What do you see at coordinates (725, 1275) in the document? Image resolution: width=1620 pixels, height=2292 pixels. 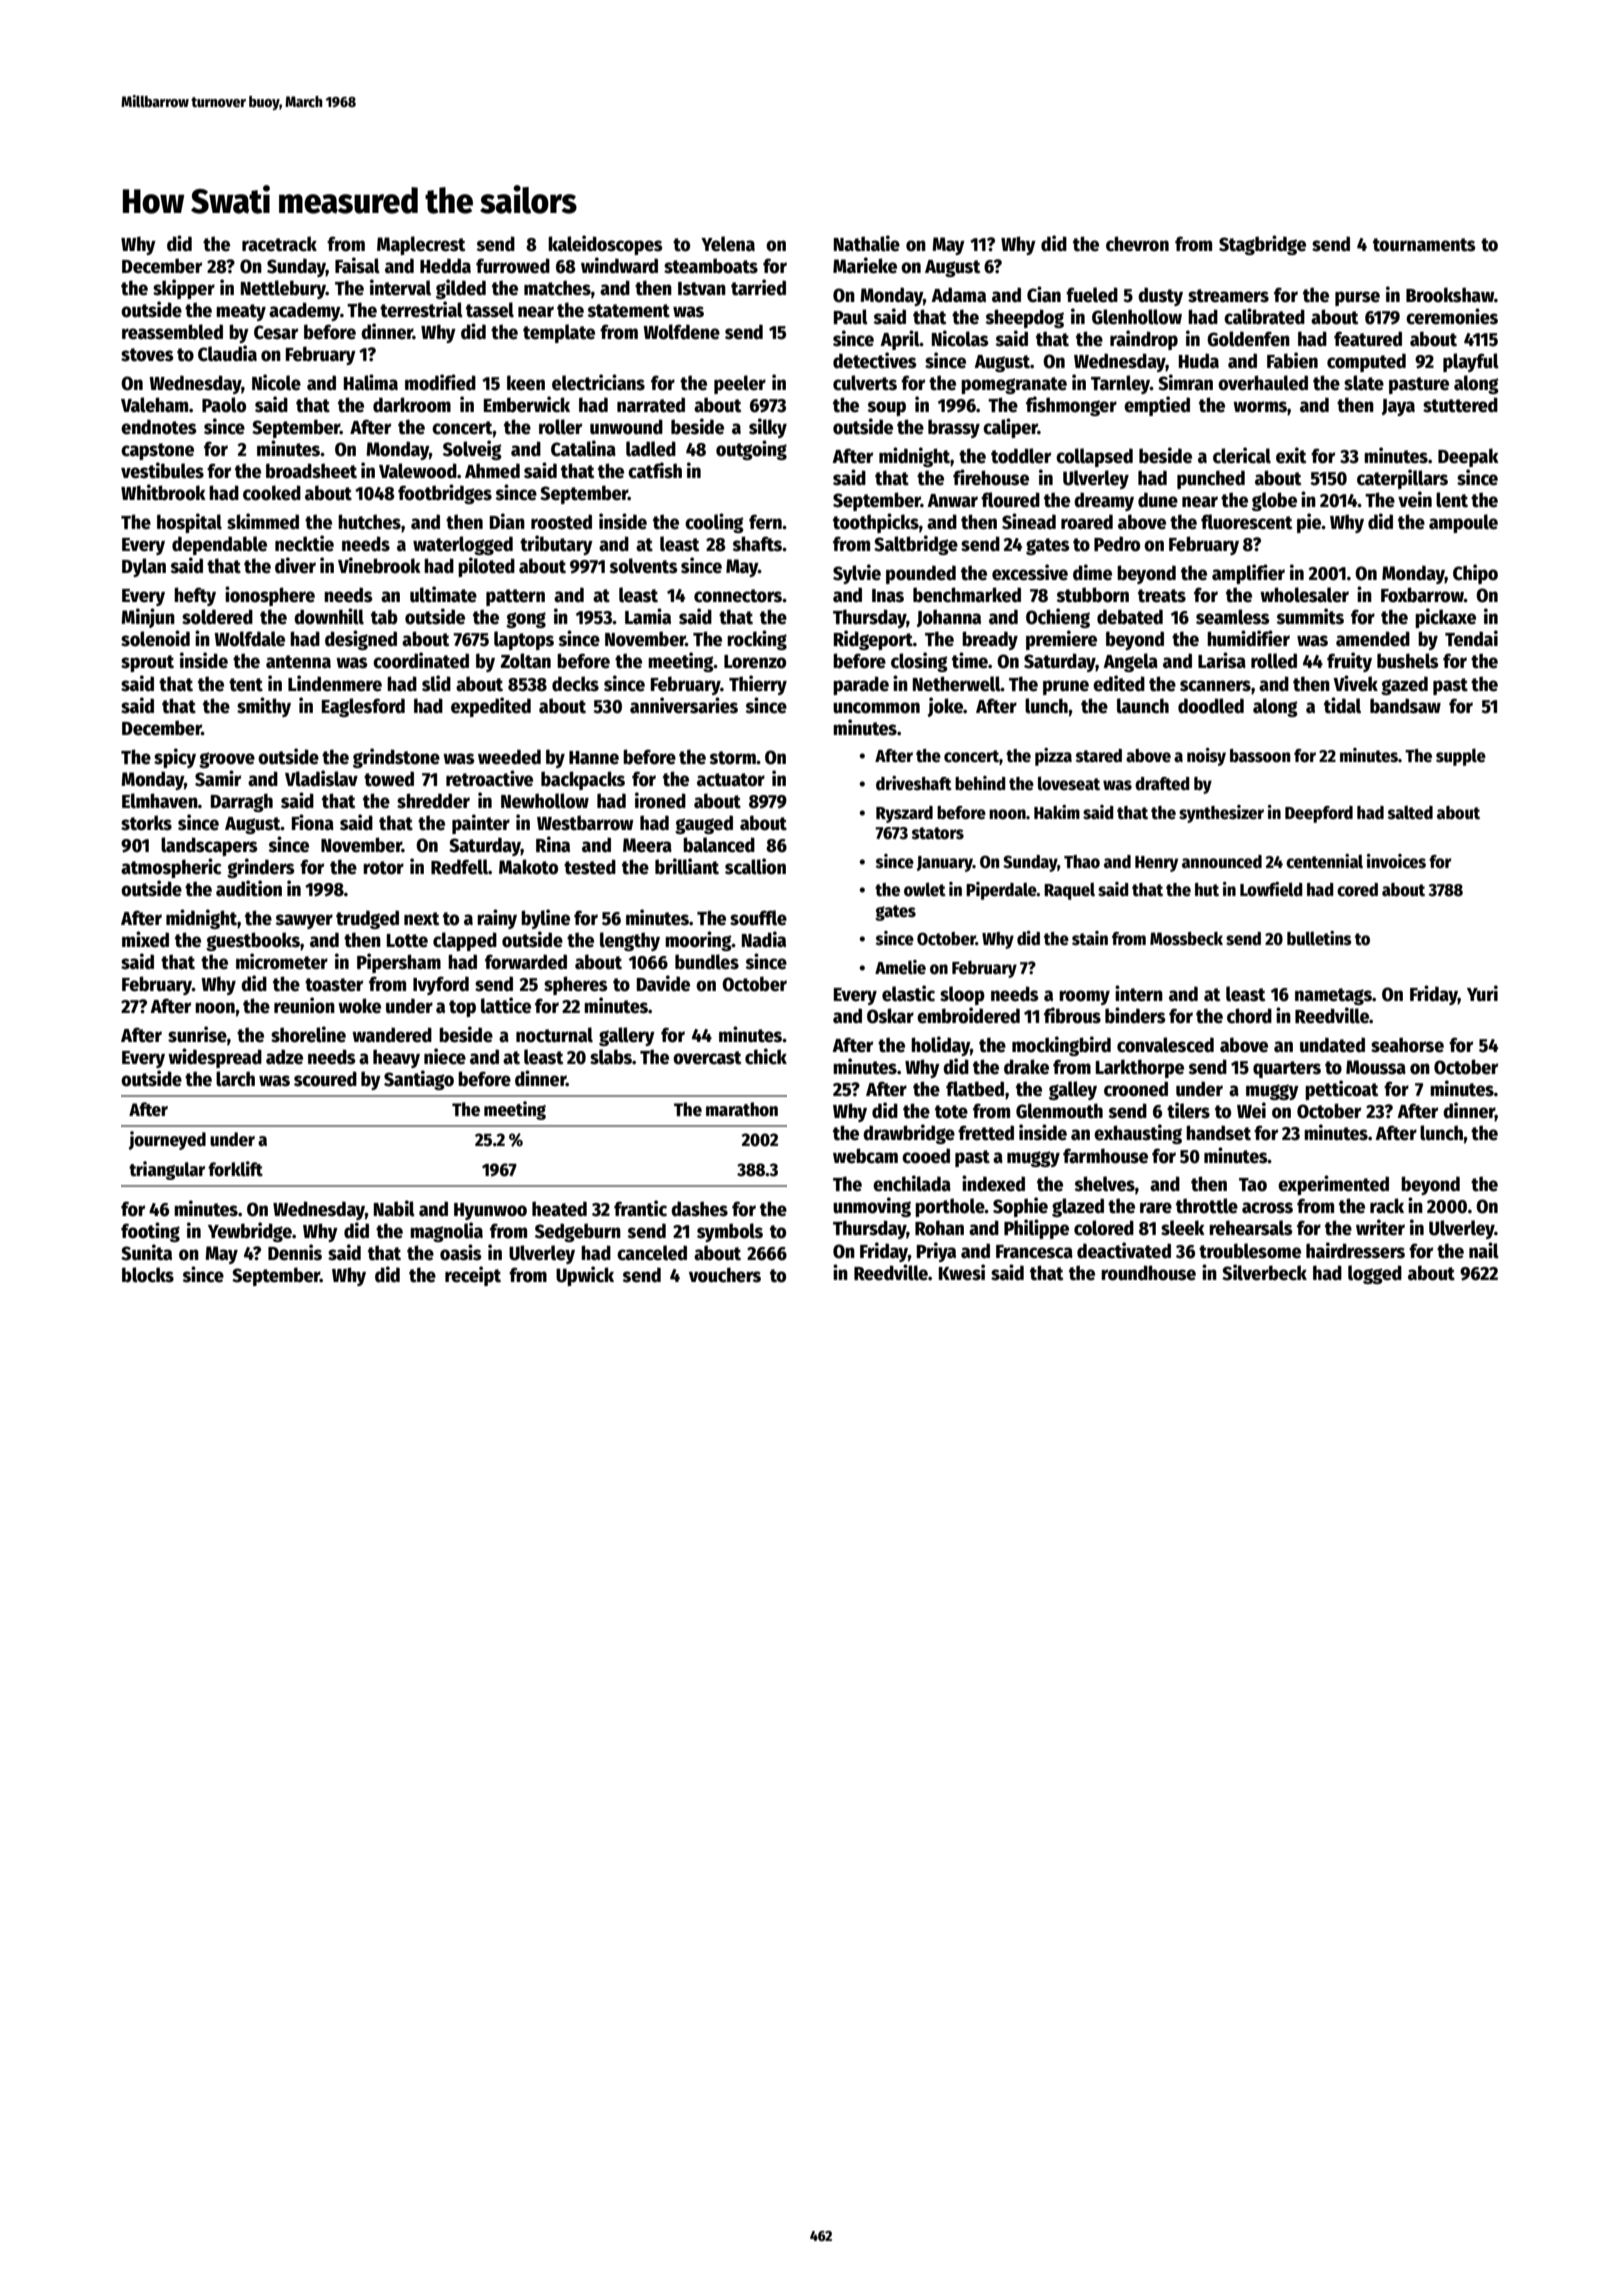 I see `vouchers` at bounding box center [725, 1275].
